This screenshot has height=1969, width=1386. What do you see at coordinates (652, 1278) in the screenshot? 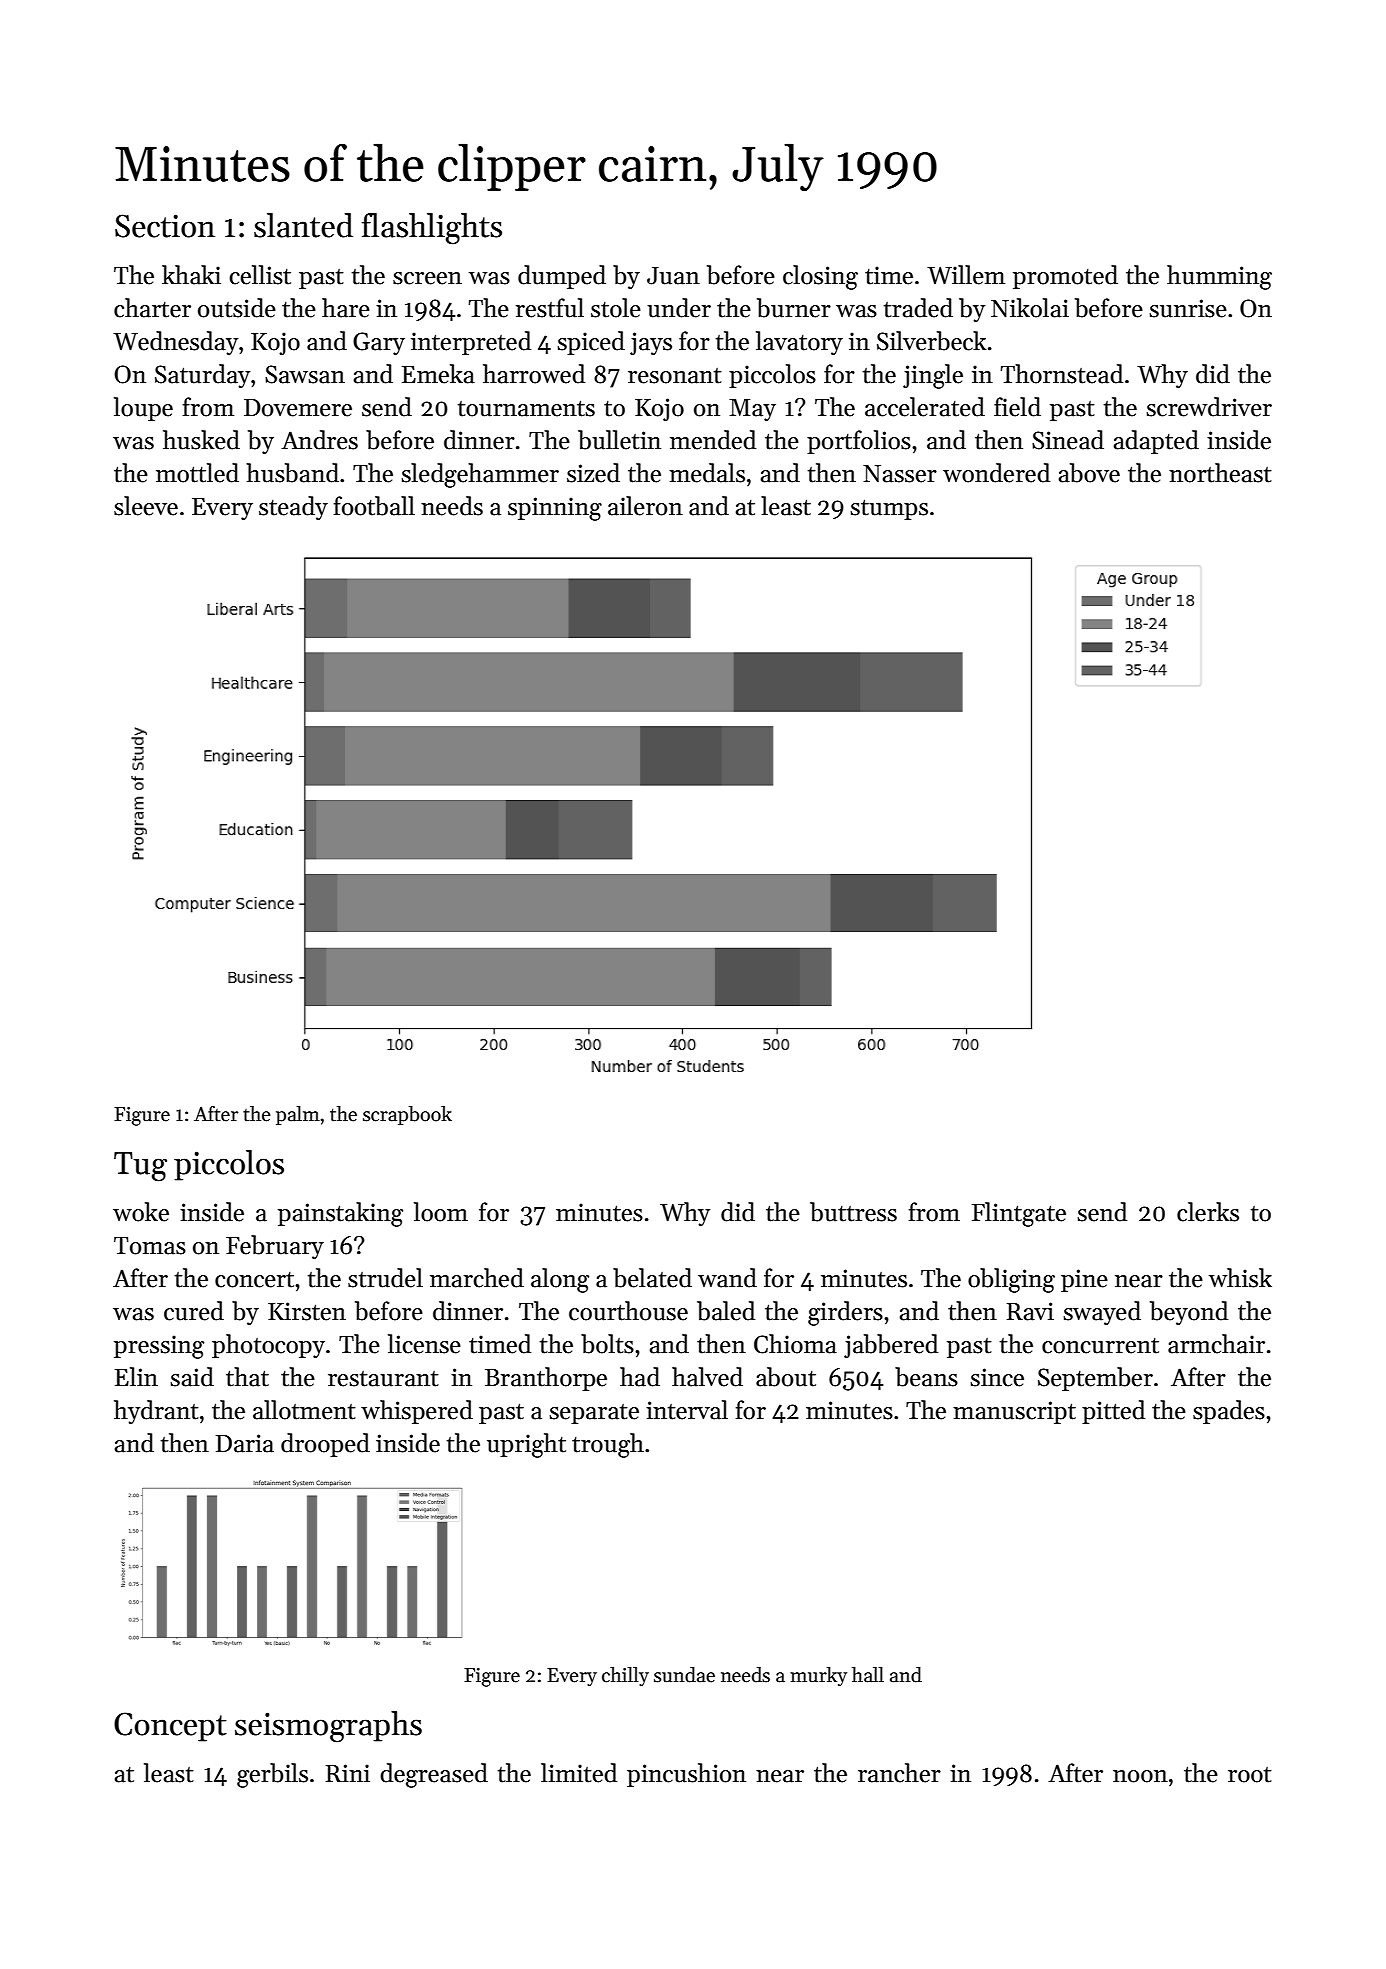
I see `belated` at bounding box center [652, 1278].
